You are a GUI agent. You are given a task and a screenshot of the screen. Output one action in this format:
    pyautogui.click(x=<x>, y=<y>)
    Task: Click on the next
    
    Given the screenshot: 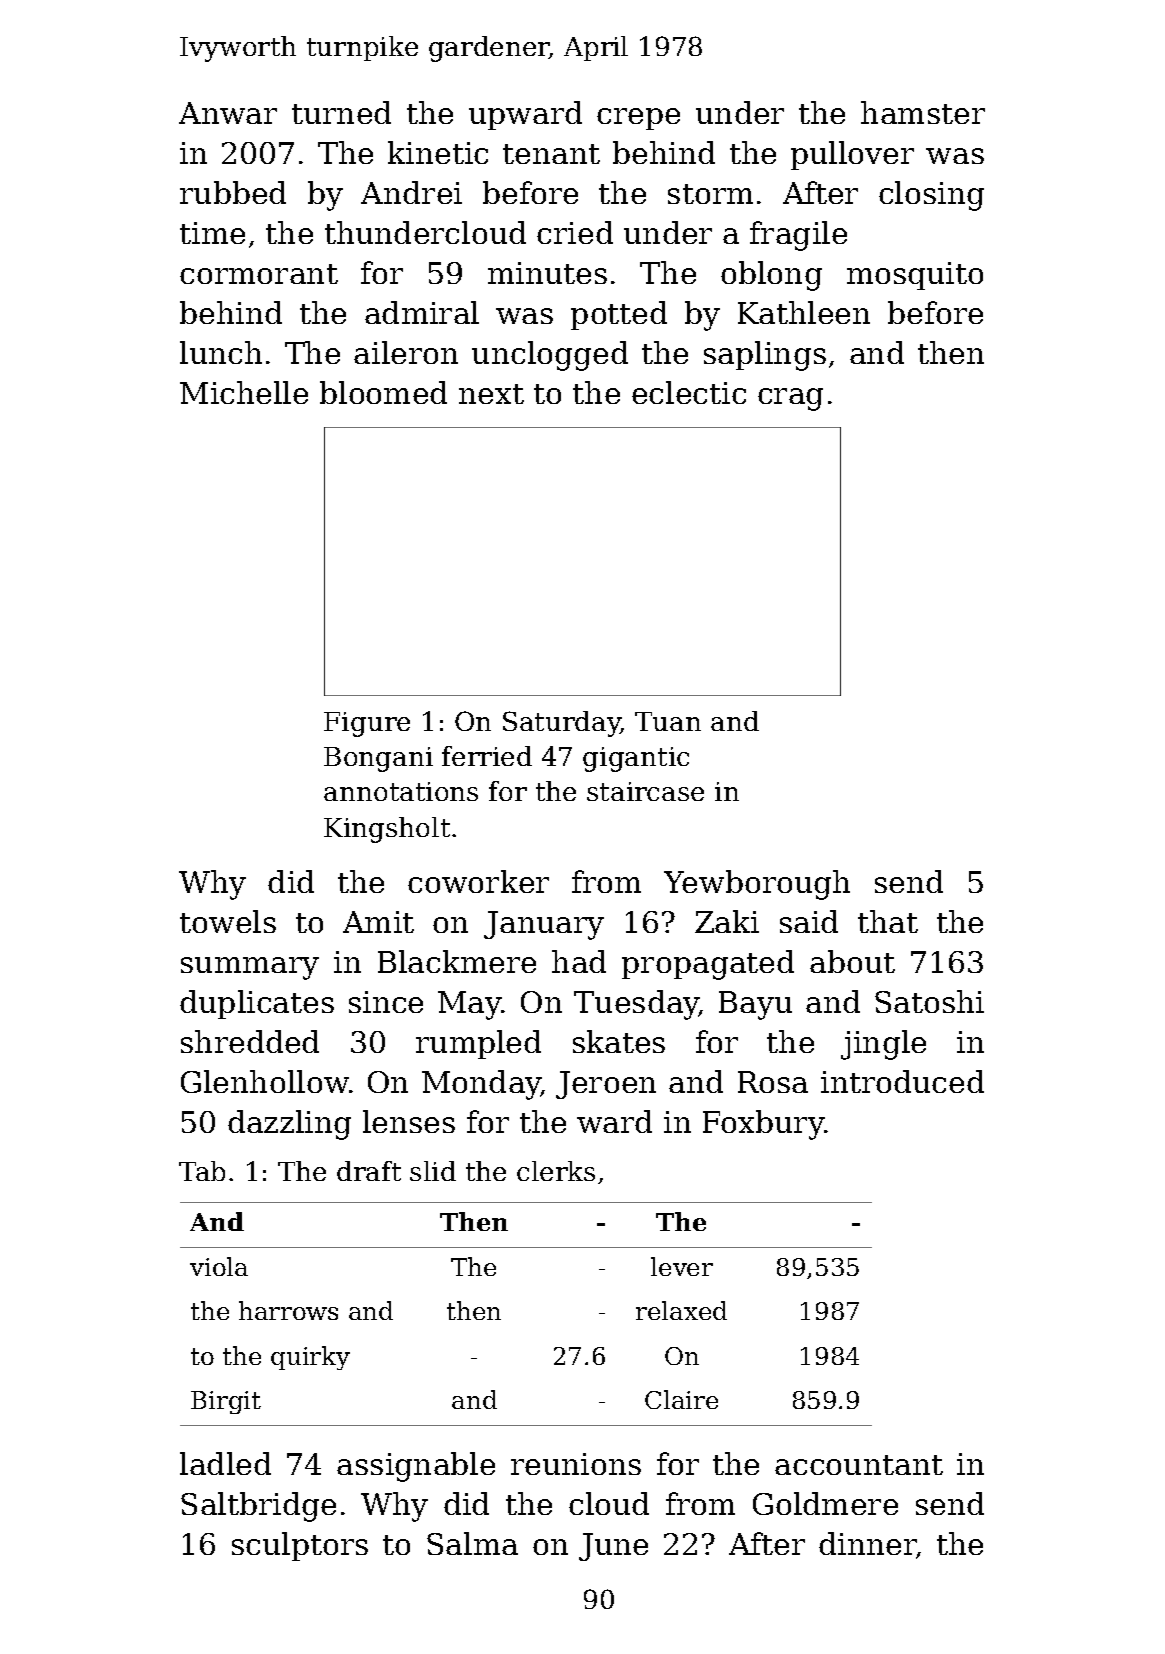 What is the action you would take?
    pyautogui.click(x=491, y=394)
